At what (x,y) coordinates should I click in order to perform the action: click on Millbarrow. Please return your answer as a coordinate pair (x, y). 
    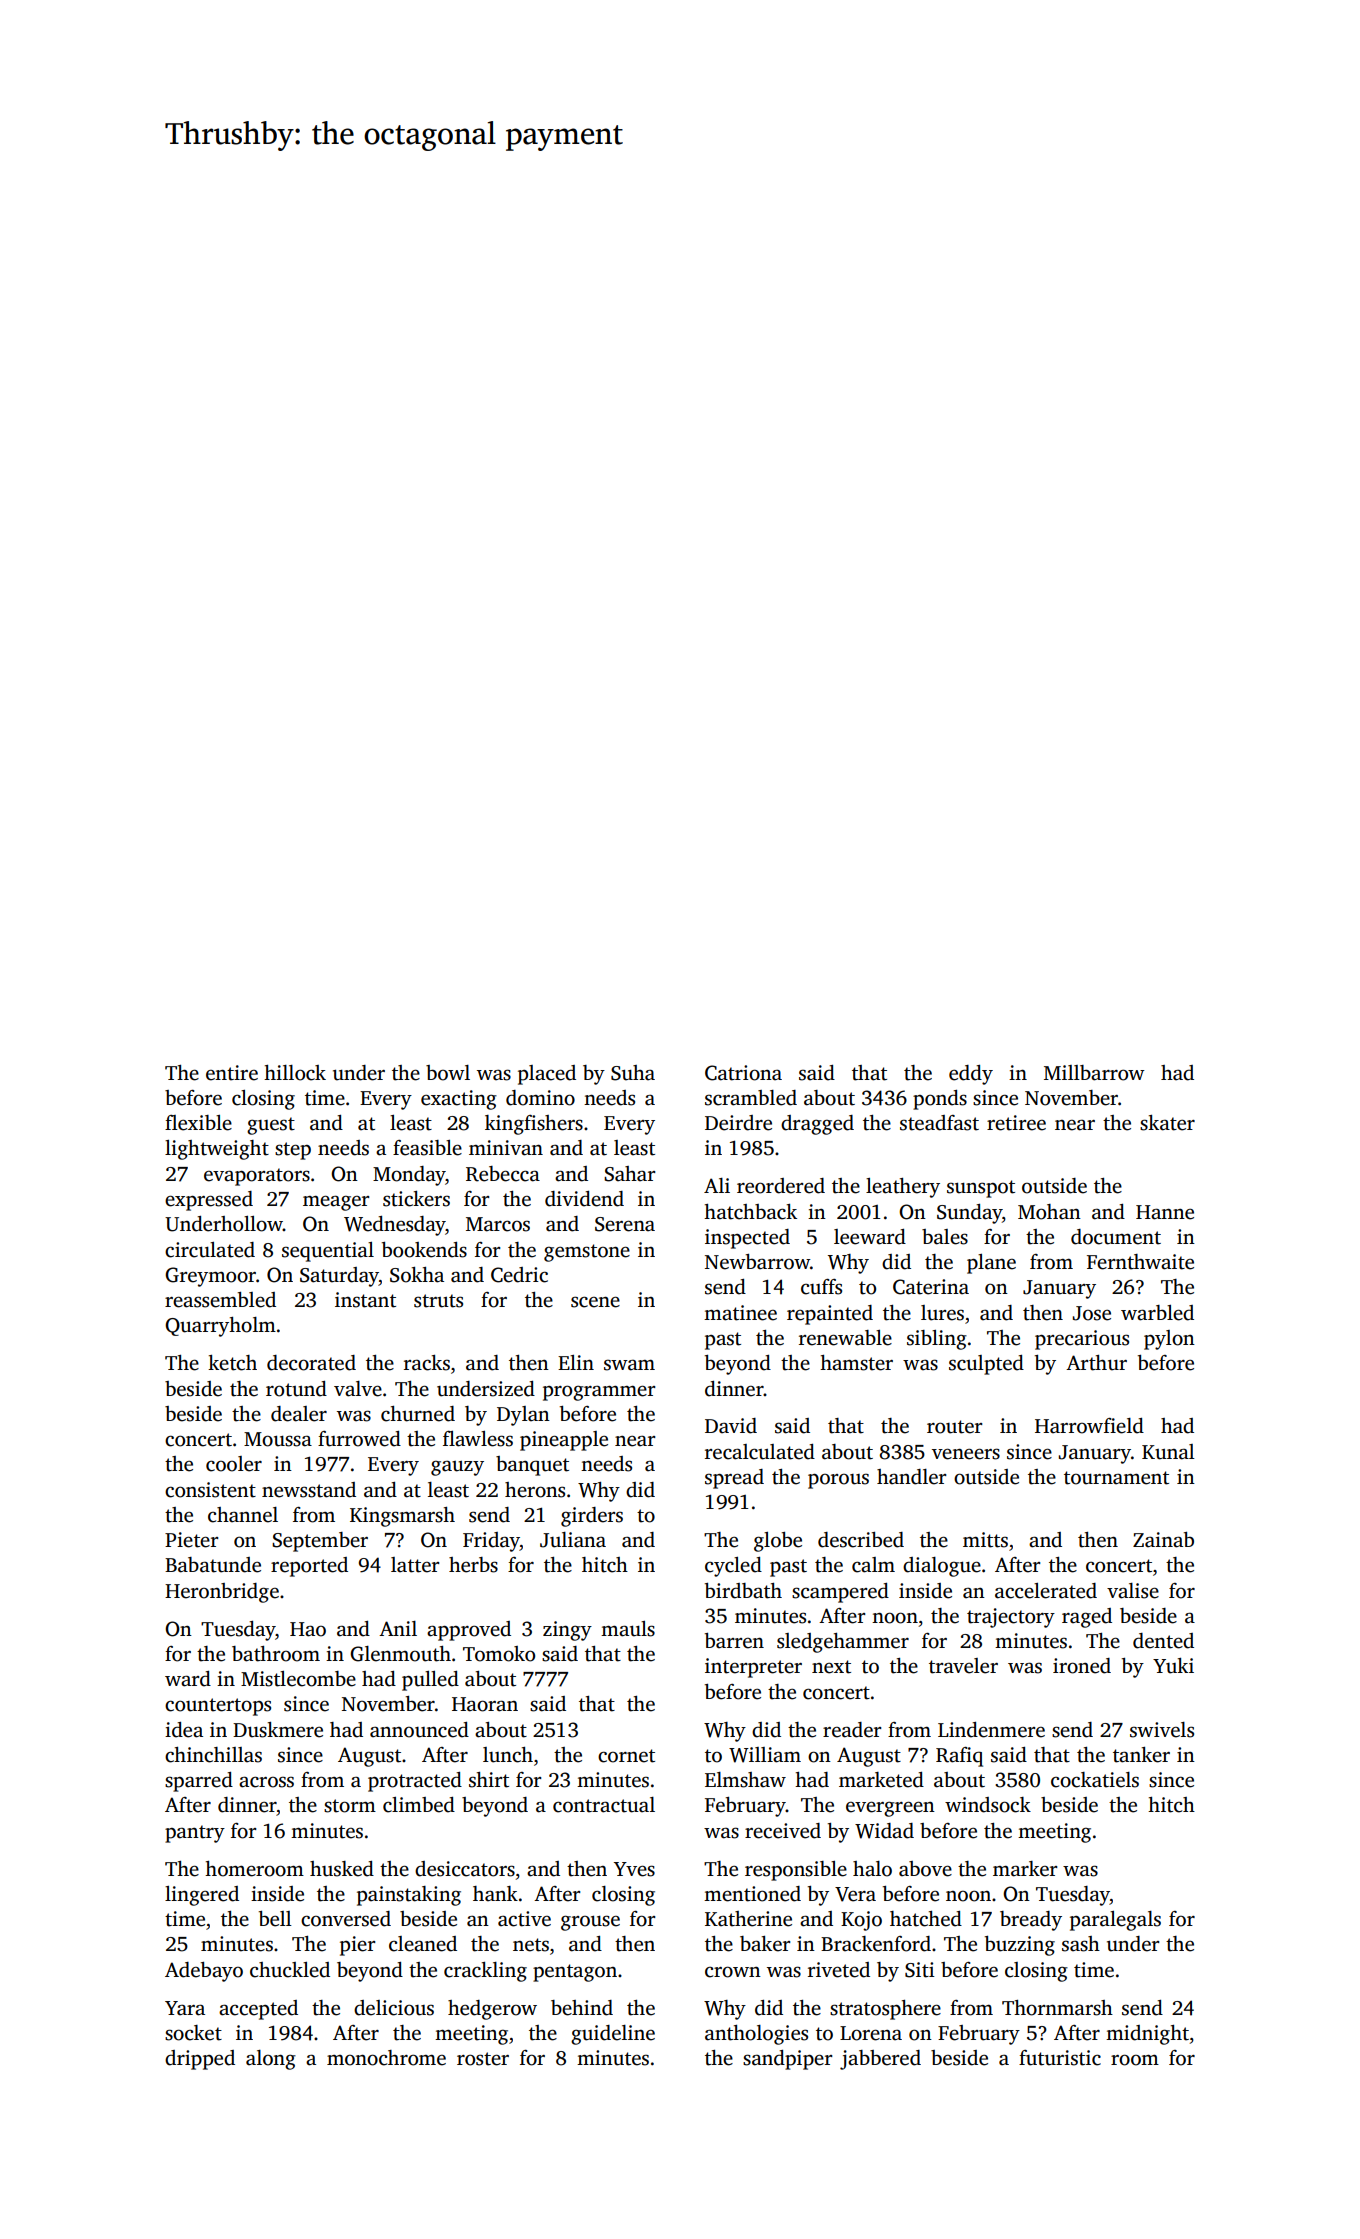
    Looking at the image, I should click on (1094, 1073).
